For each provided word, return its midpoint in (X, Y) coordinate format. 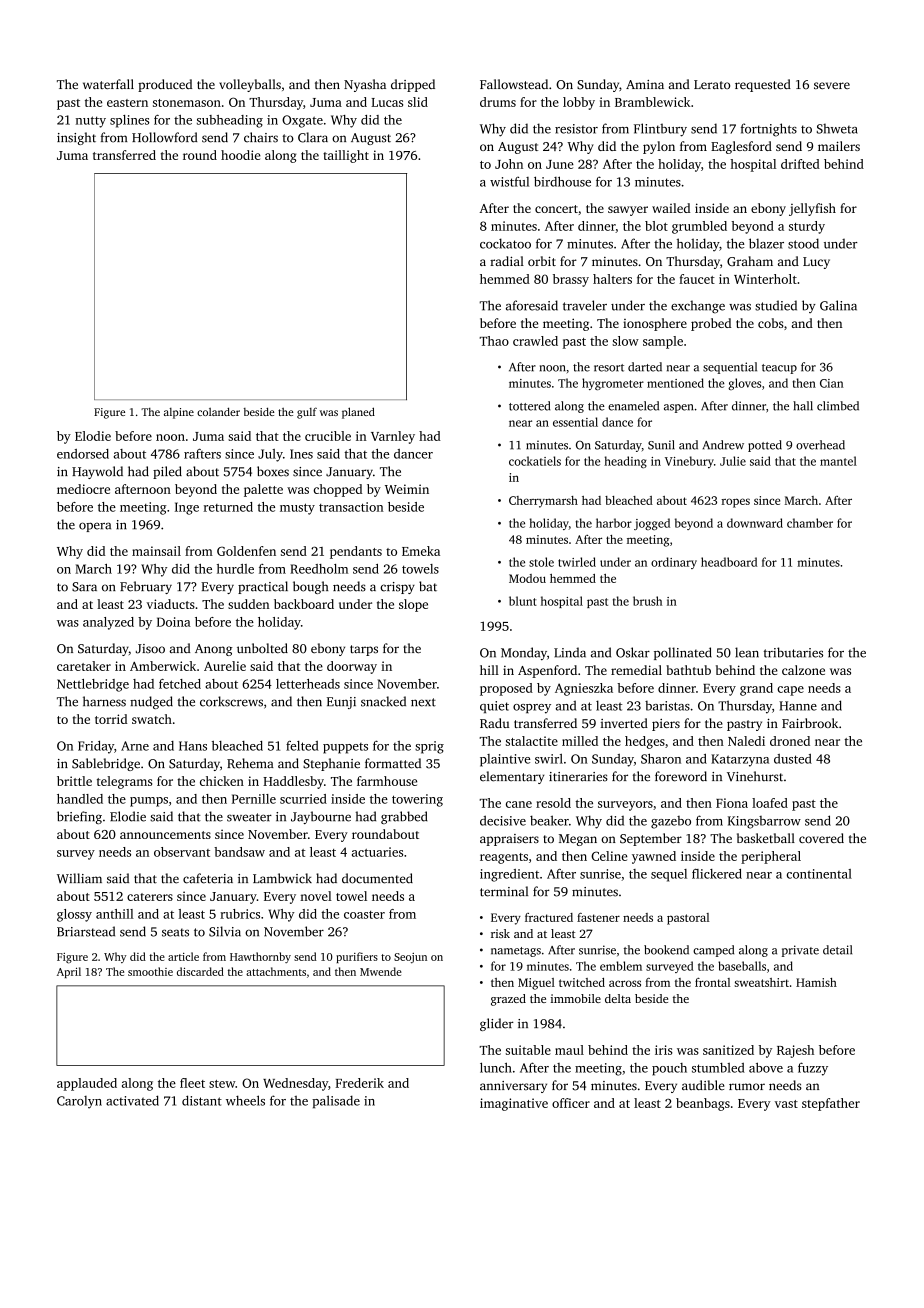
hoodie (241, 155)
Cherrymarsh (543, 502)
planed (358, 413)
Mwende (381, 971)
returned (228, 507)
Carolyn (79, 1102)
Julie (733, 461)
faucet (697, 279)
